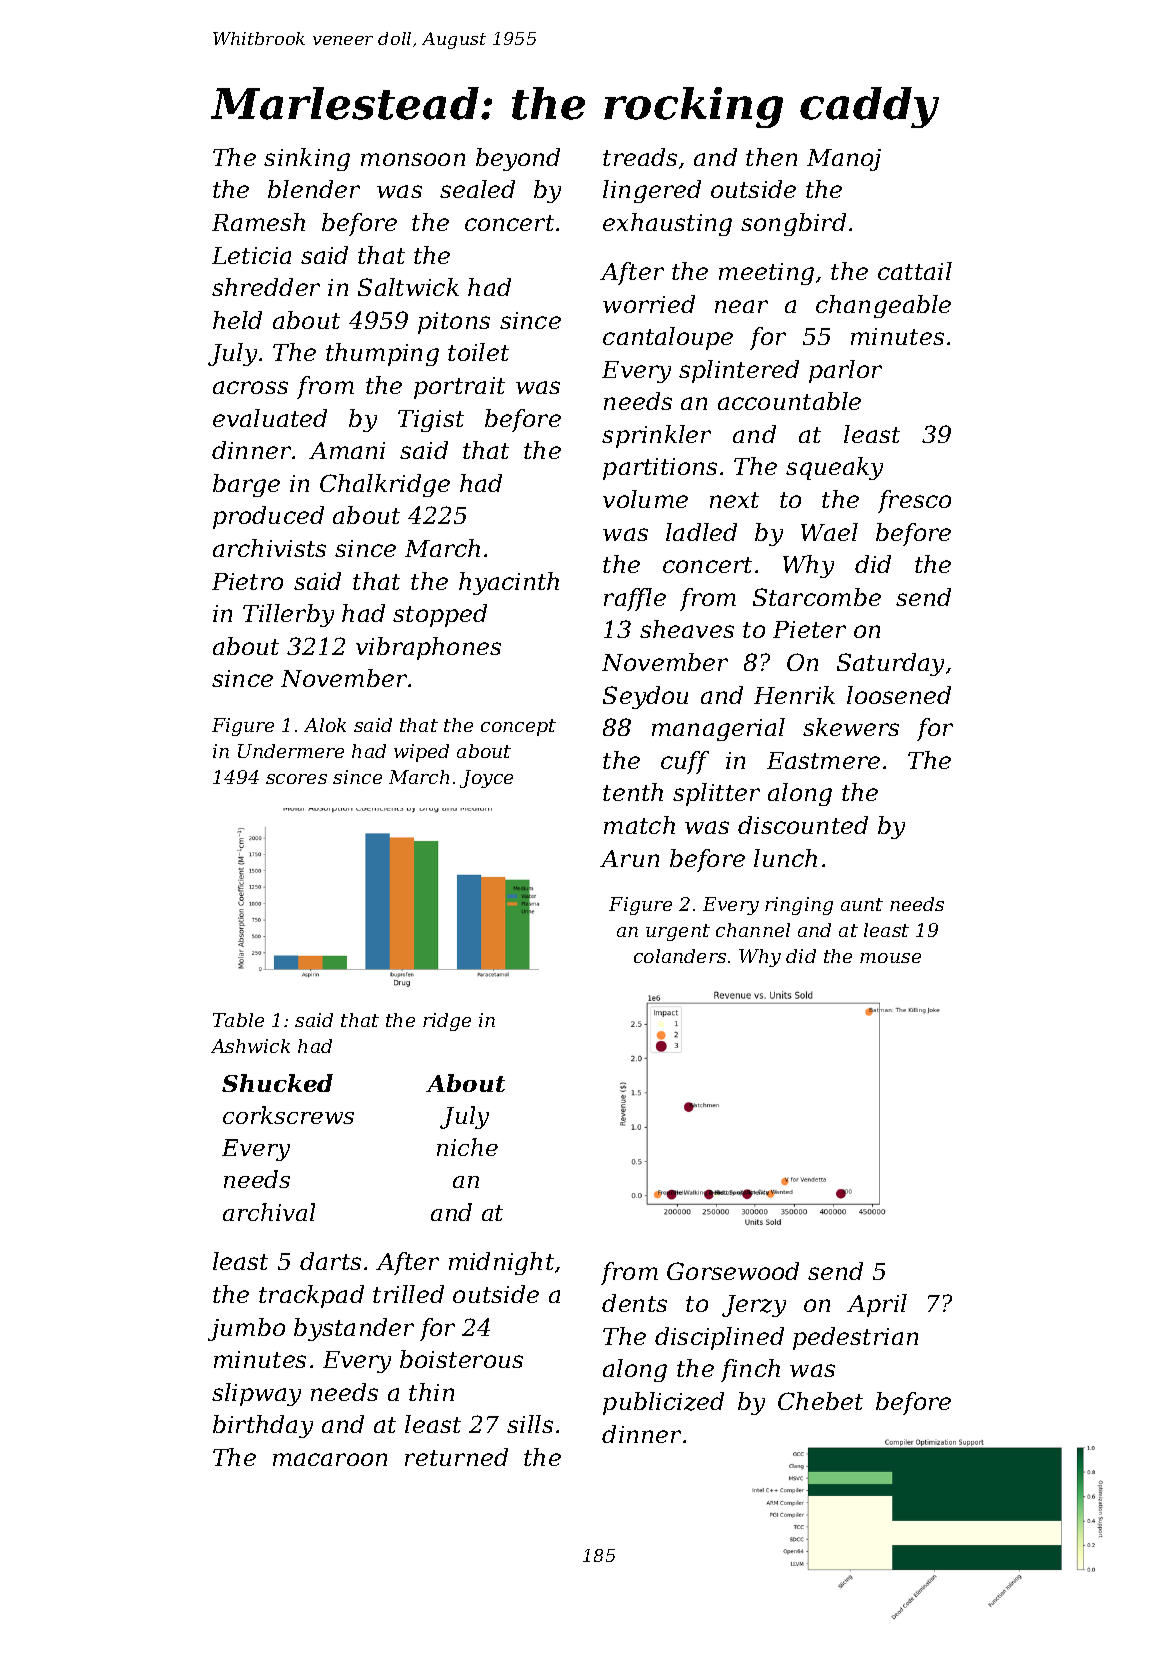 The image size is (1165, 1654). I want to click on barge, so click(246, 485).
